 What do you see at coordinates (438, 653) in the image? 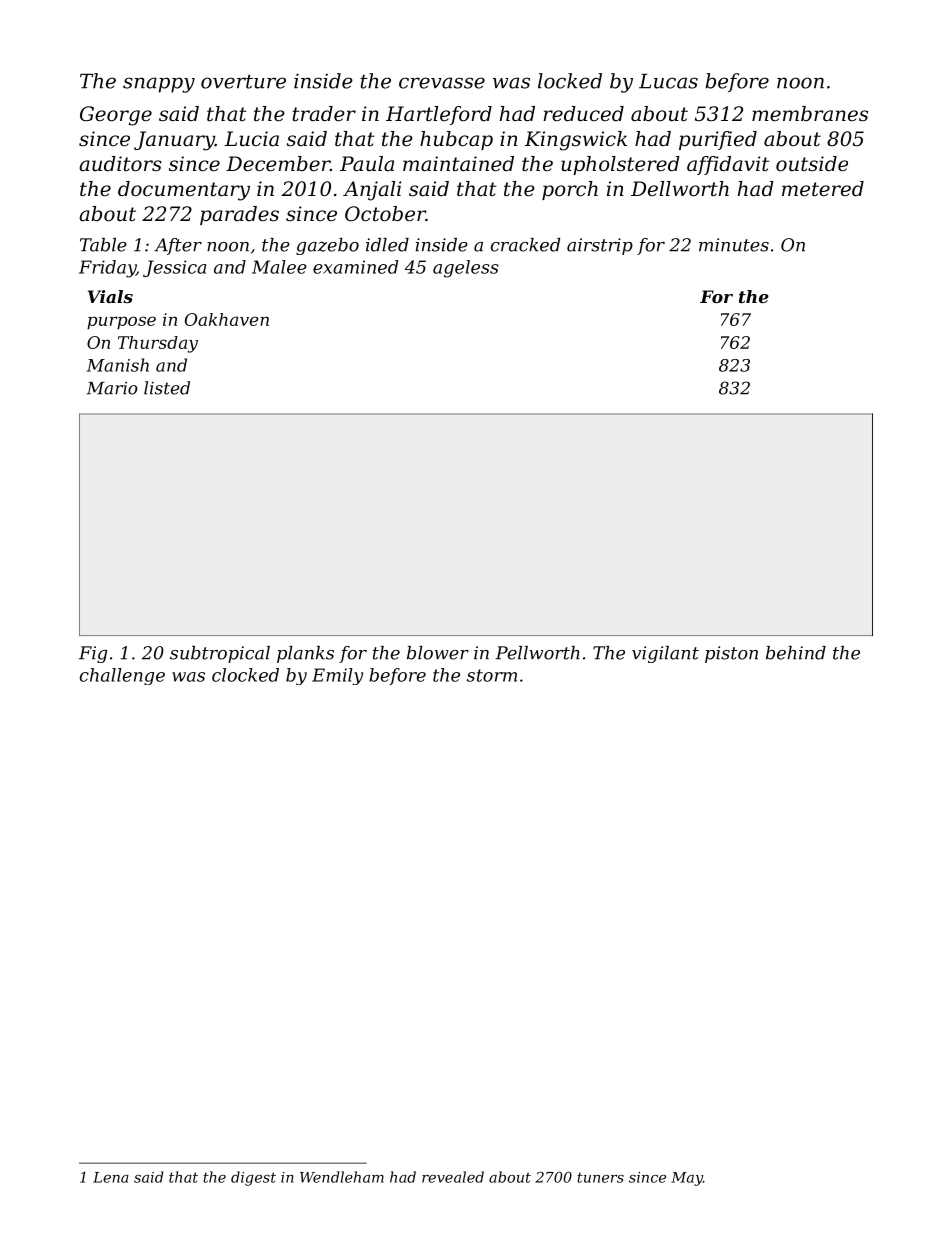
I see `blower` at bounding box center [438, 653].
